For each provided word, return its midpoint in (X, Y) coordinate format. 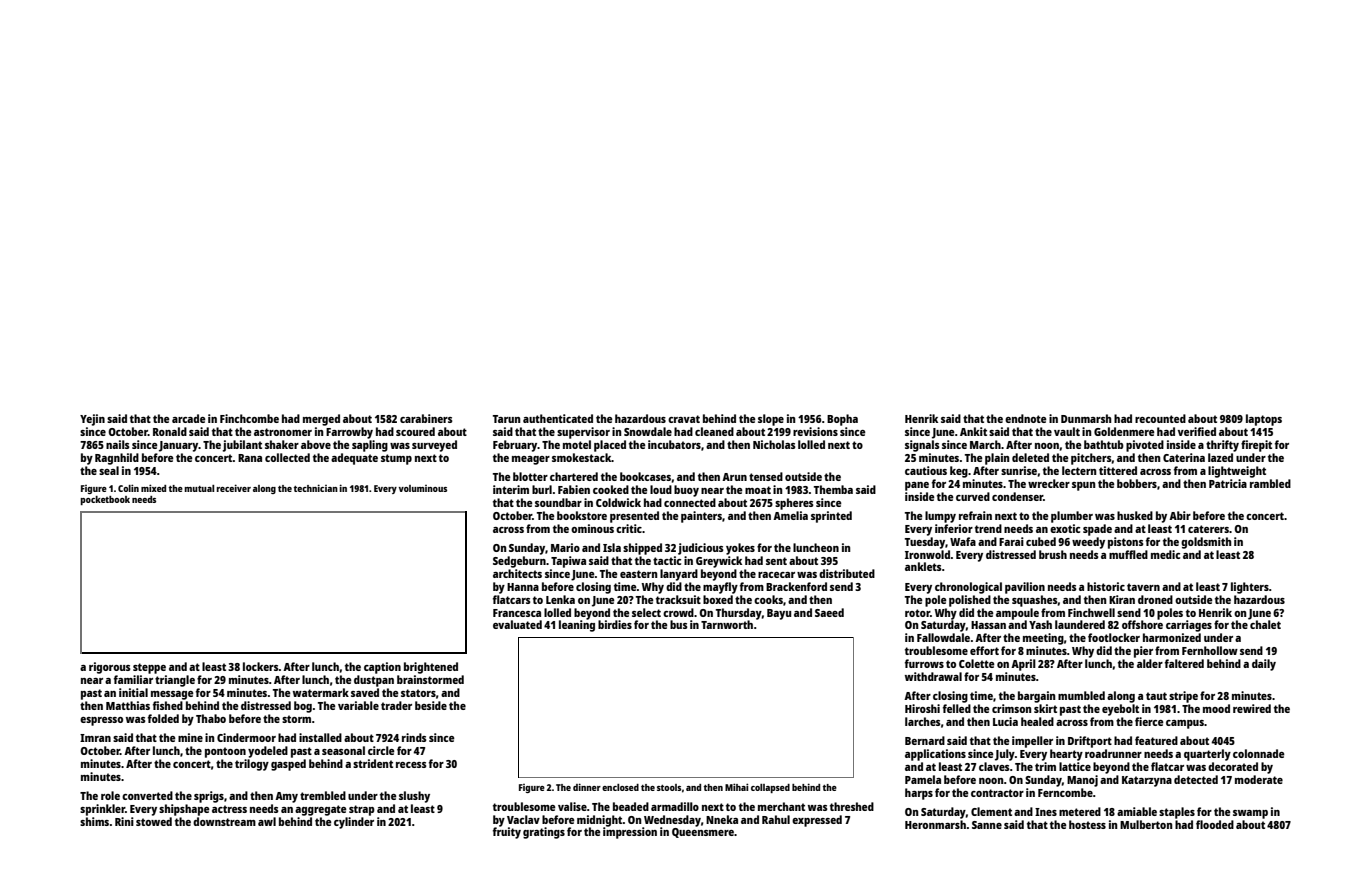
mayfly (720, 588)
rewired (1252, 708)
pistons (1126, 543)
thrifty (1222, 446)
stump (396, 459)
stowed (154, 821)
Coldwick (618, 502)
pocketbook (105, 500)
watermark (321, 692)
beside (431, 705)
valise (572, 806)
